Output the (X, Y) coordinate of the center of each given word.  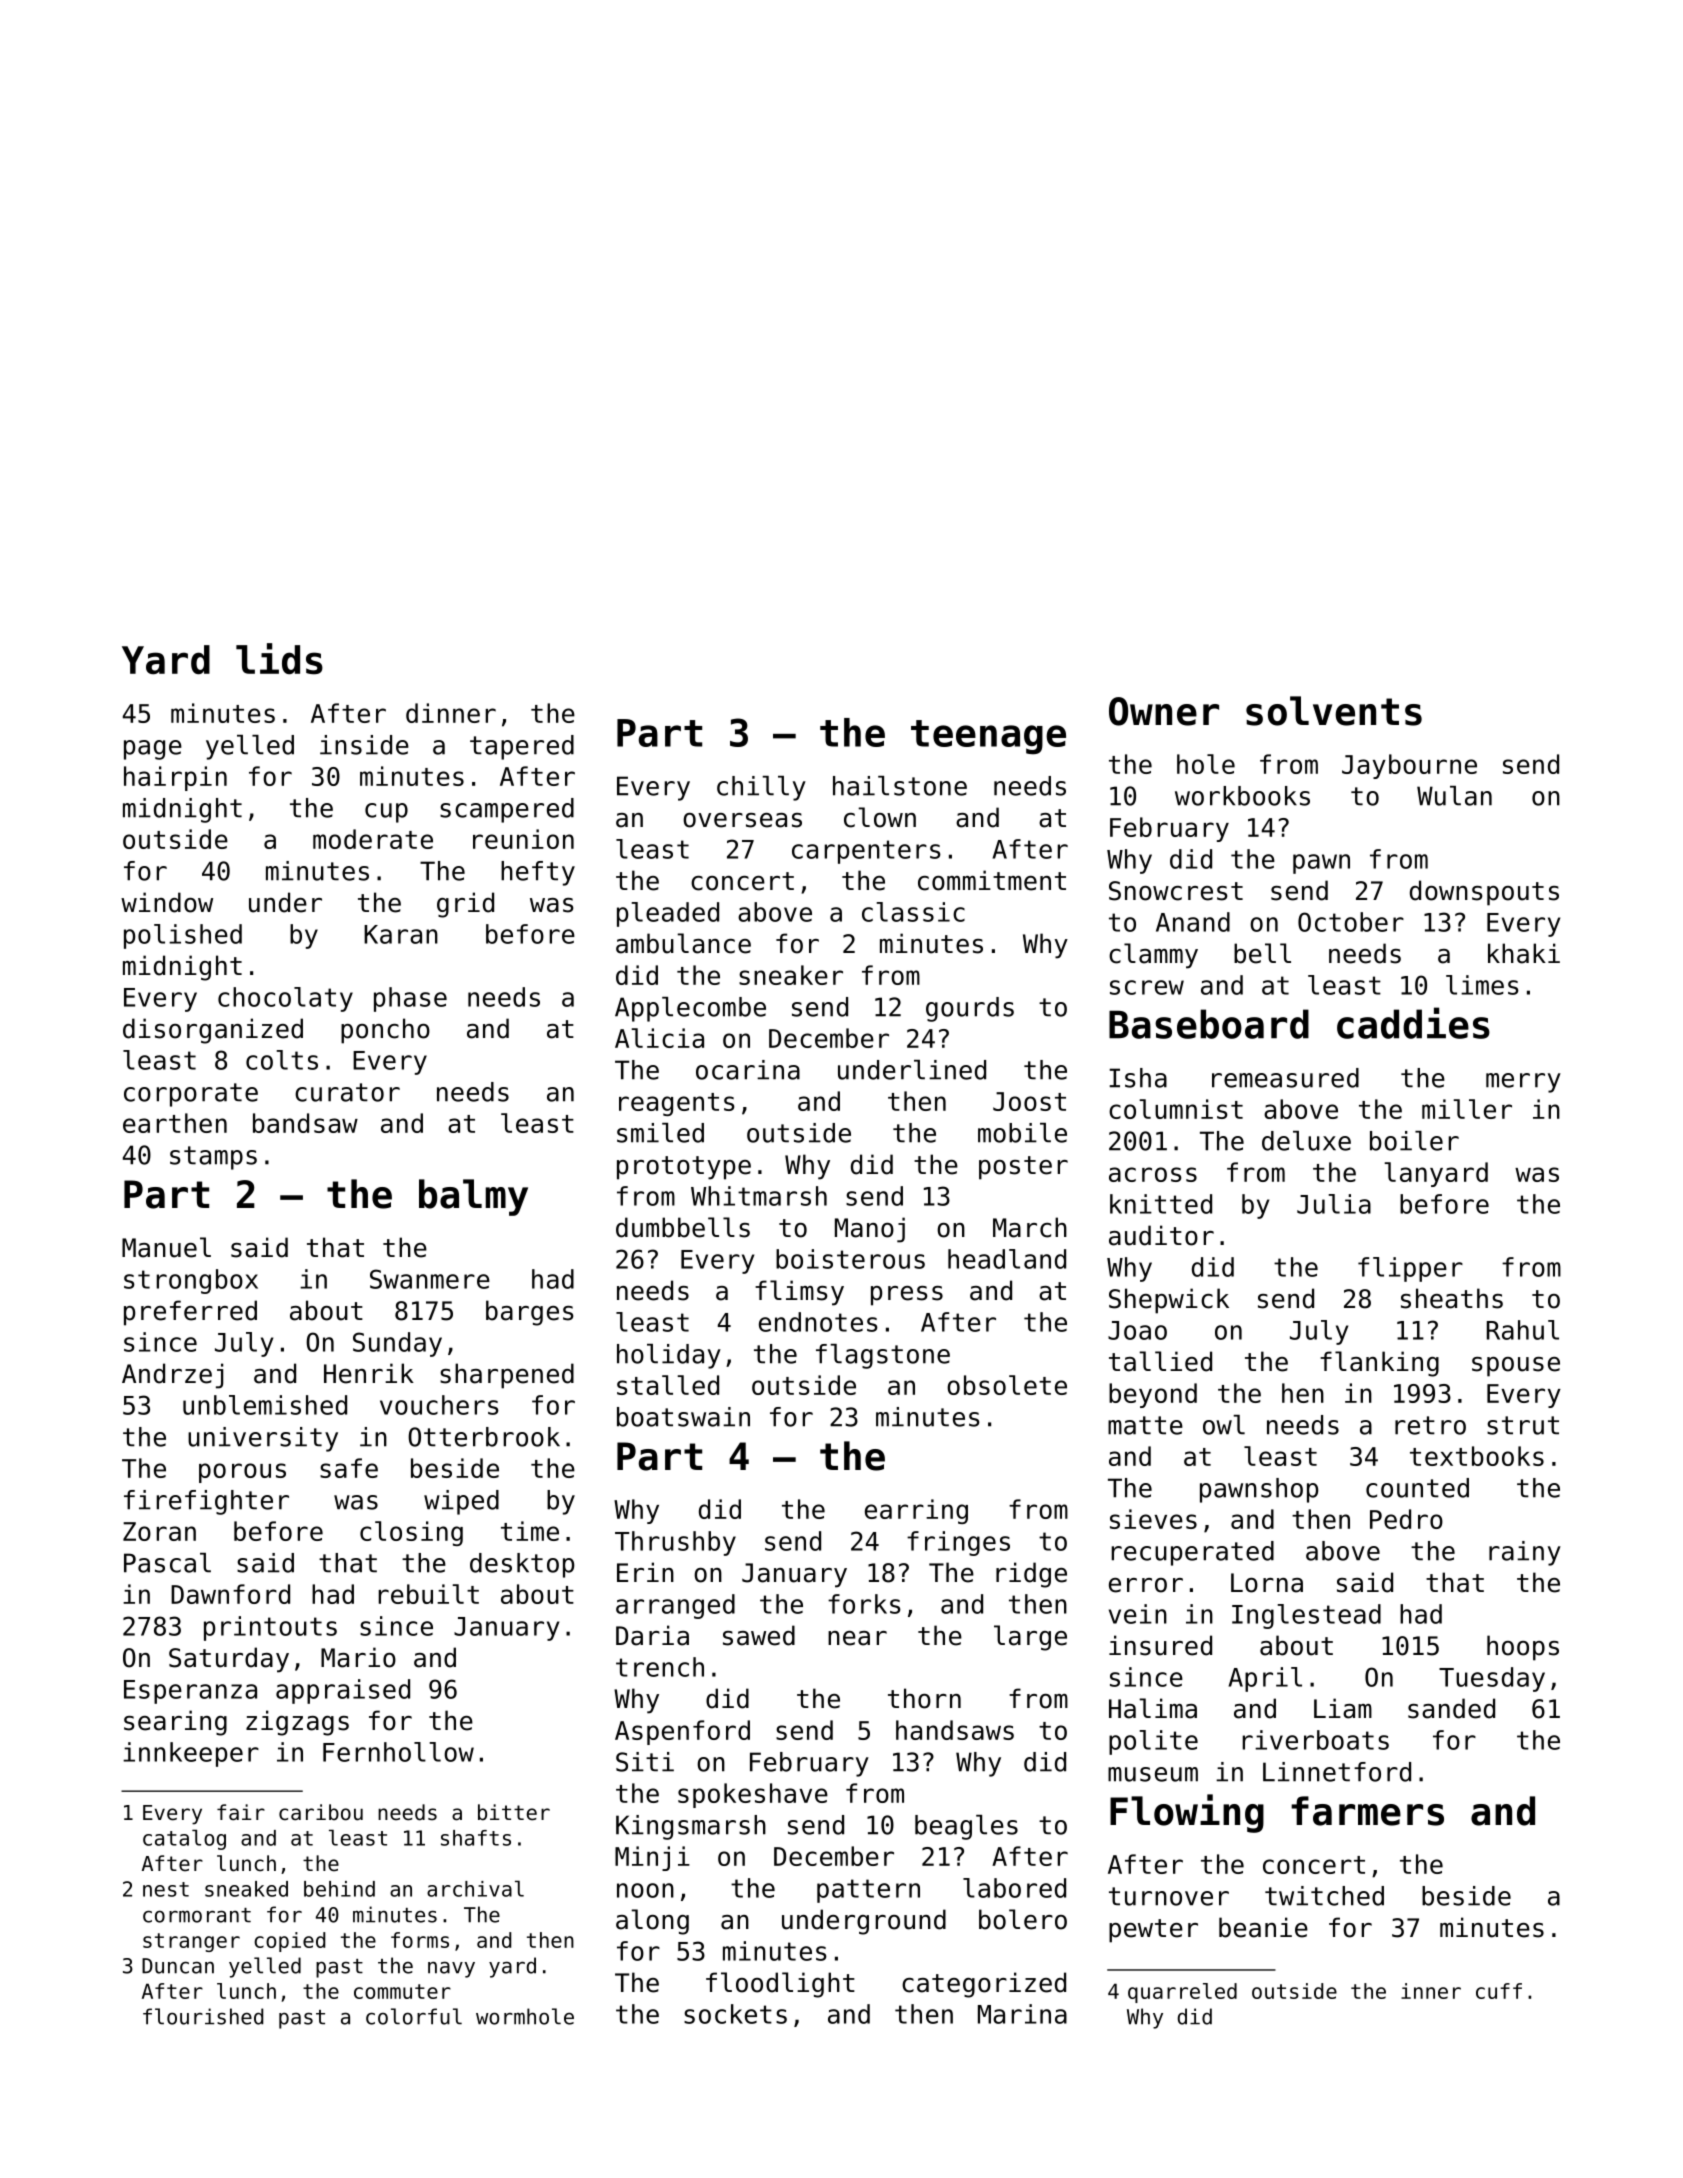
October (1351, 922)
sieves (1153, 1519)
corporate (191, 1095)
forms (420, 1940)
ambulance (683, 943)
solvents (1334, 711)
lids (279, 659)
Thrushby (675, 1543)
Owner (1164, 711)
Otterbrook (484, 1437)
